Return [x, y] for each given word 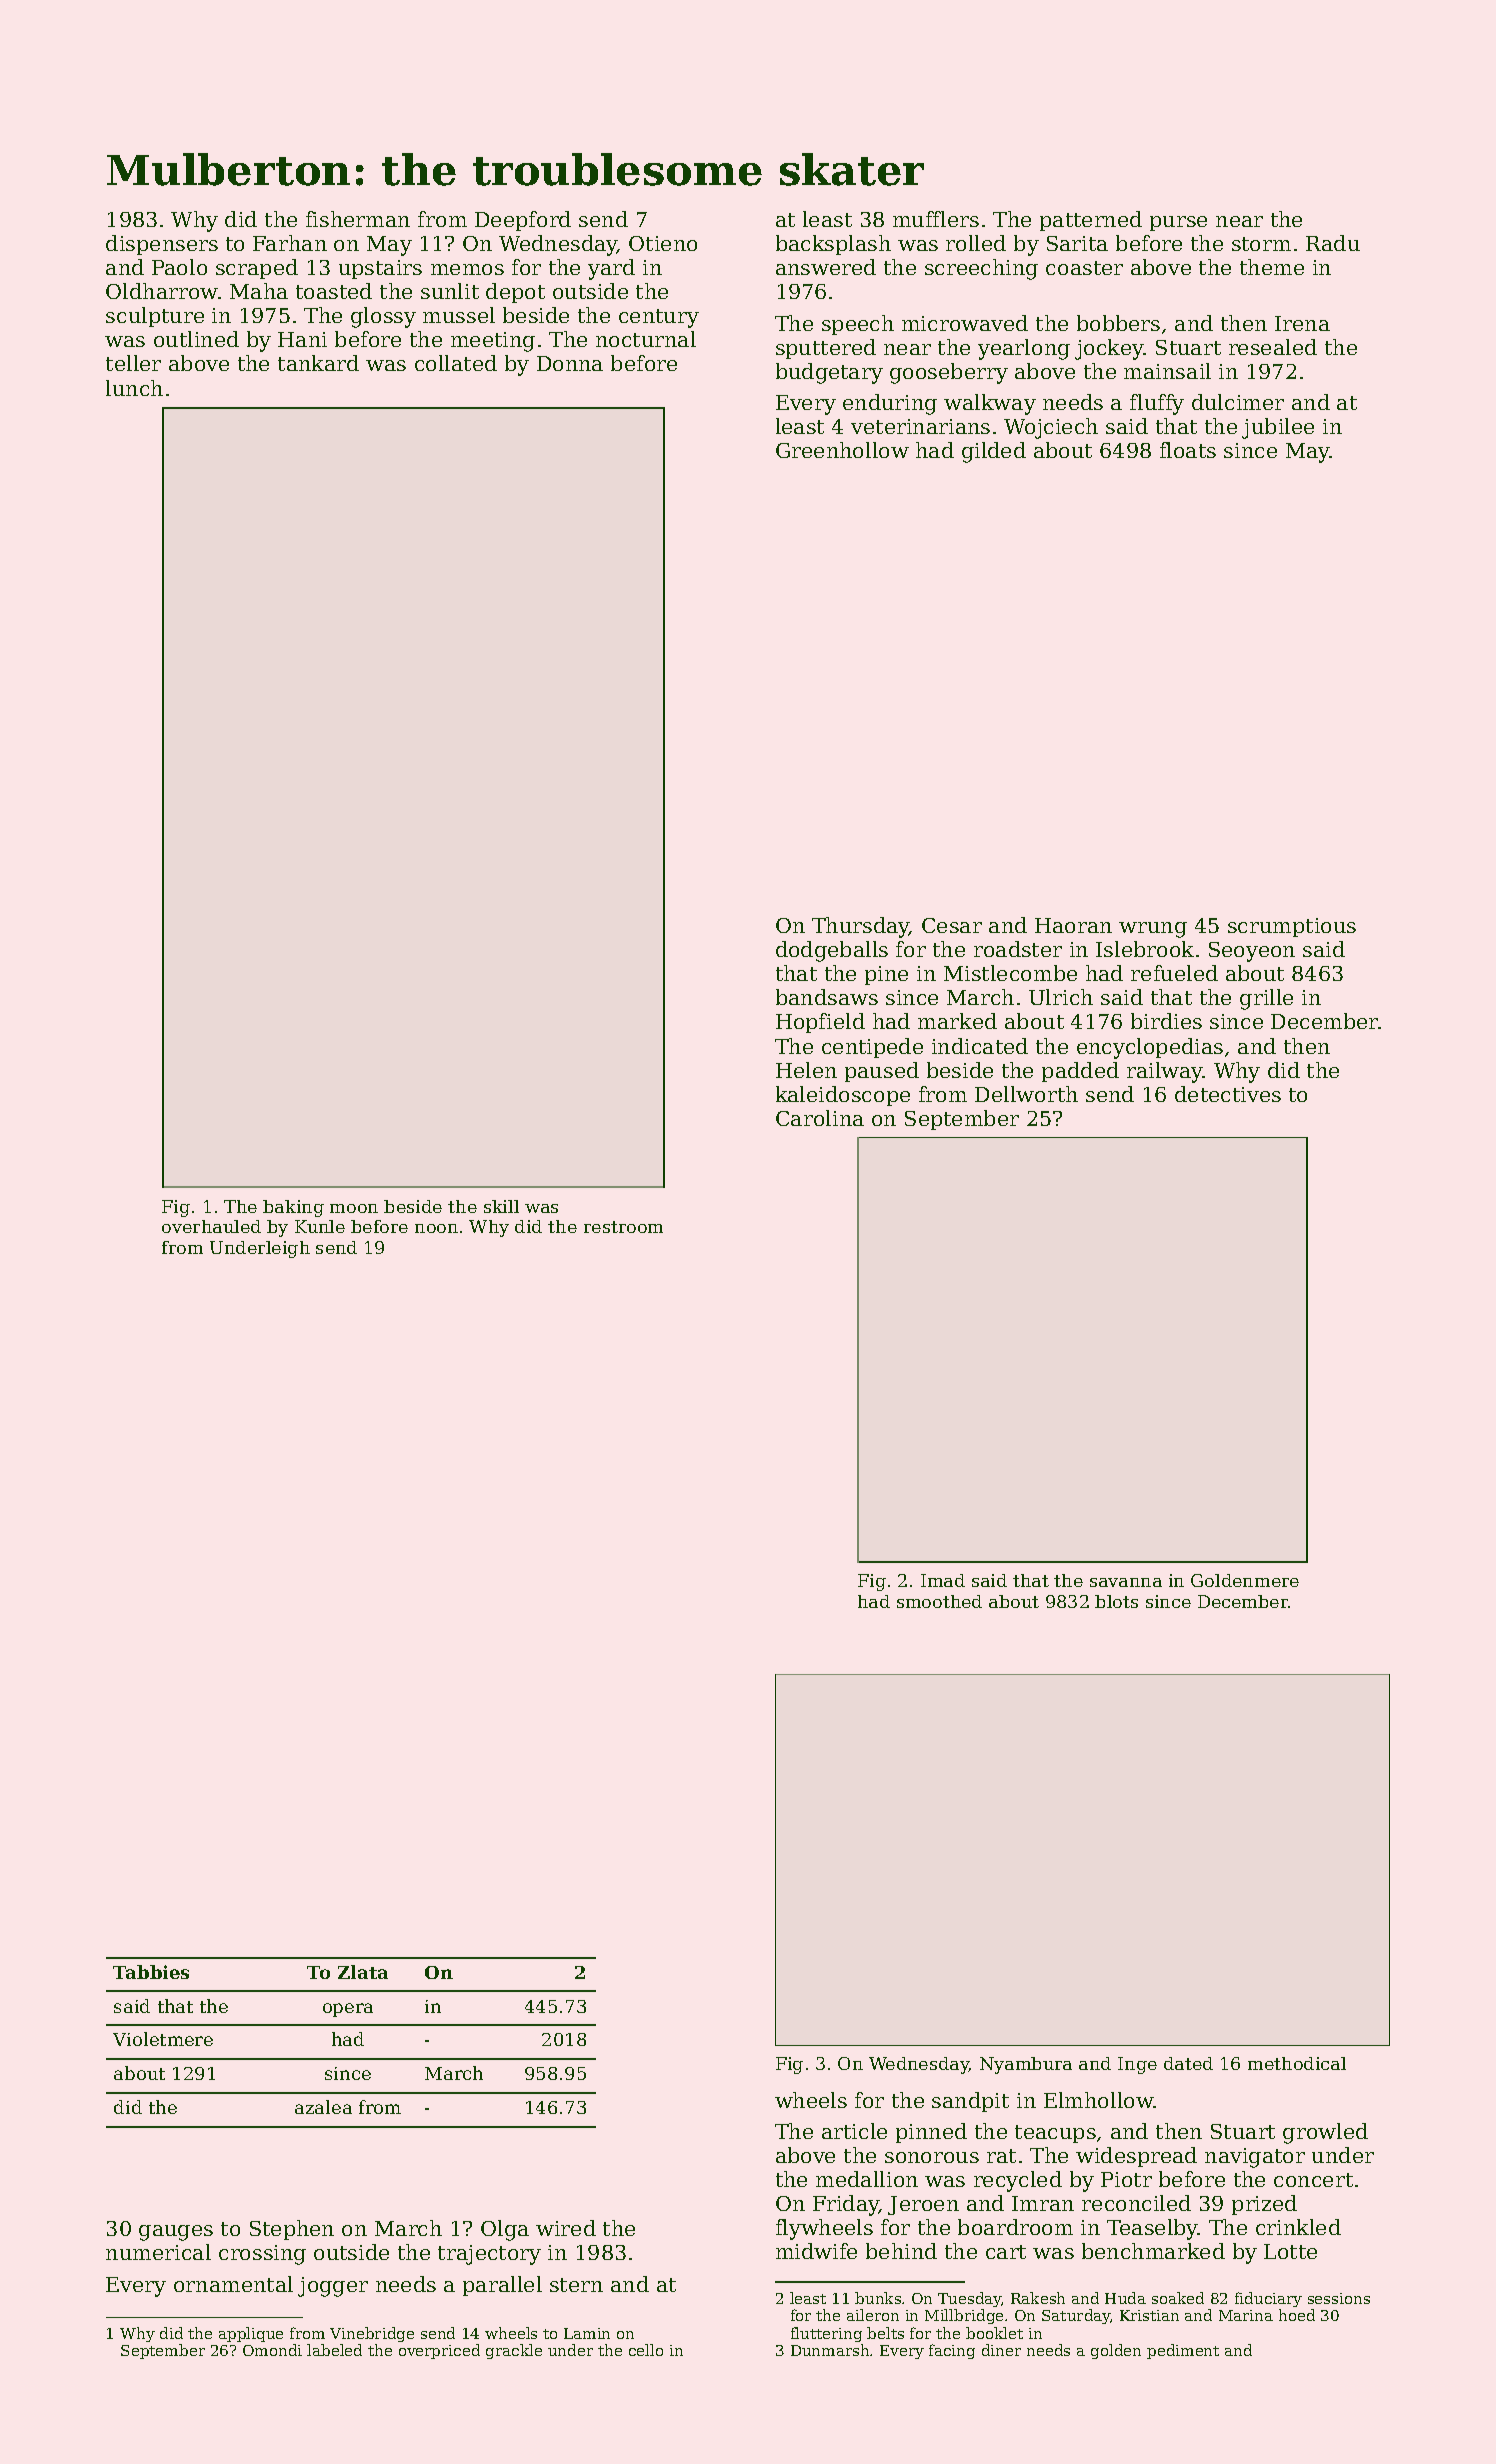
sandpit [970, 2102]
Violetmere [163, 2039]
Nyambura [1026, 2065]
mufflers [936, 219]
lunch [134, 388]
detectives [1228, 1094]
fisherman [358, 219]
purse [1178, 223]
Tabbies [151, 1972]
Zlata [363, 1972]
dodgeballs [832, 951]
